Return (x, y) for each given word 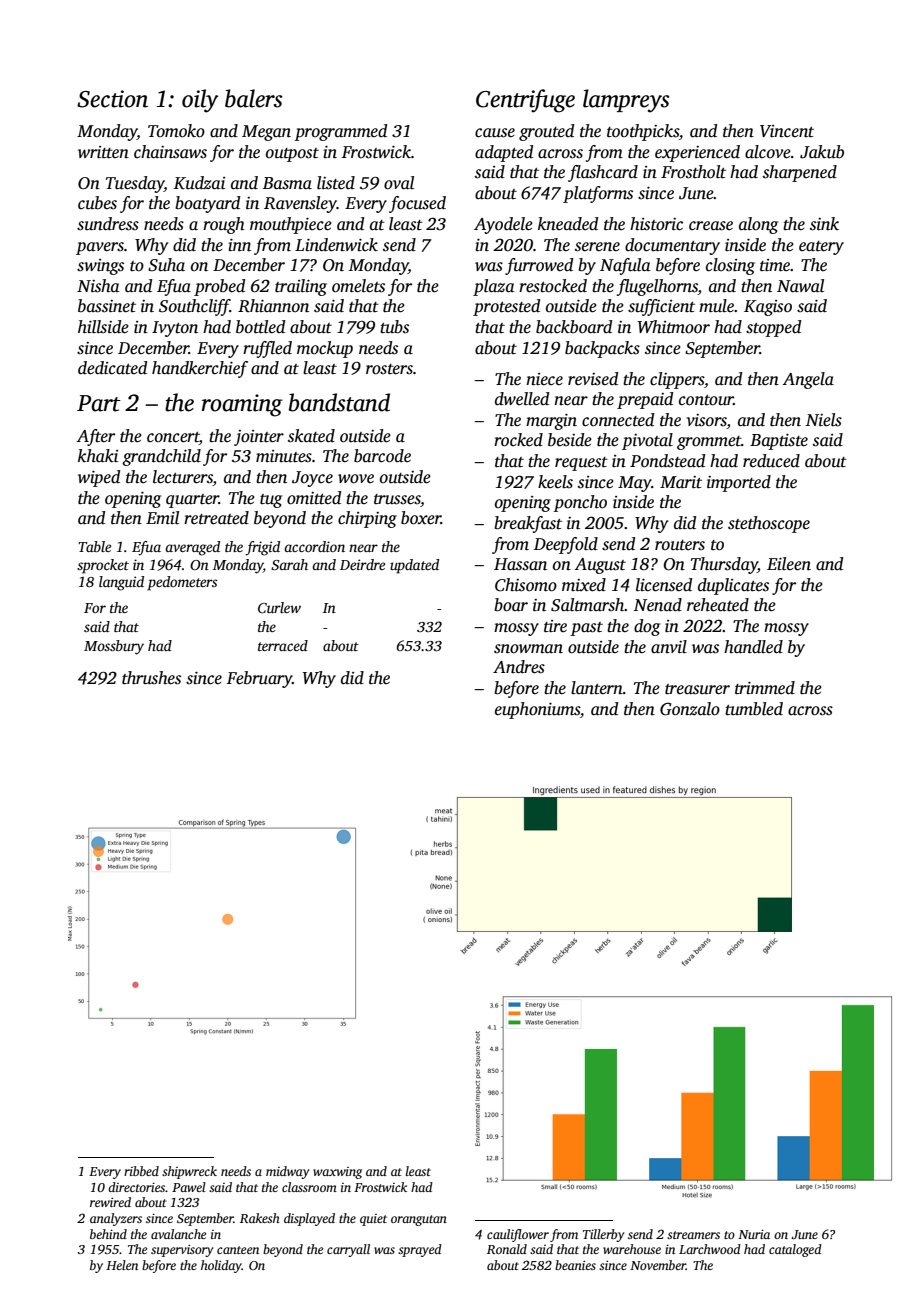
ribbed (141, 1171)
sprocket (103, 566)
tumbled (754, 709)
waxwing (337, 1173)
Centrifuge (525, 101)
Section (112, 99)
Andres (519, 667)
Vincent (787, 131)
